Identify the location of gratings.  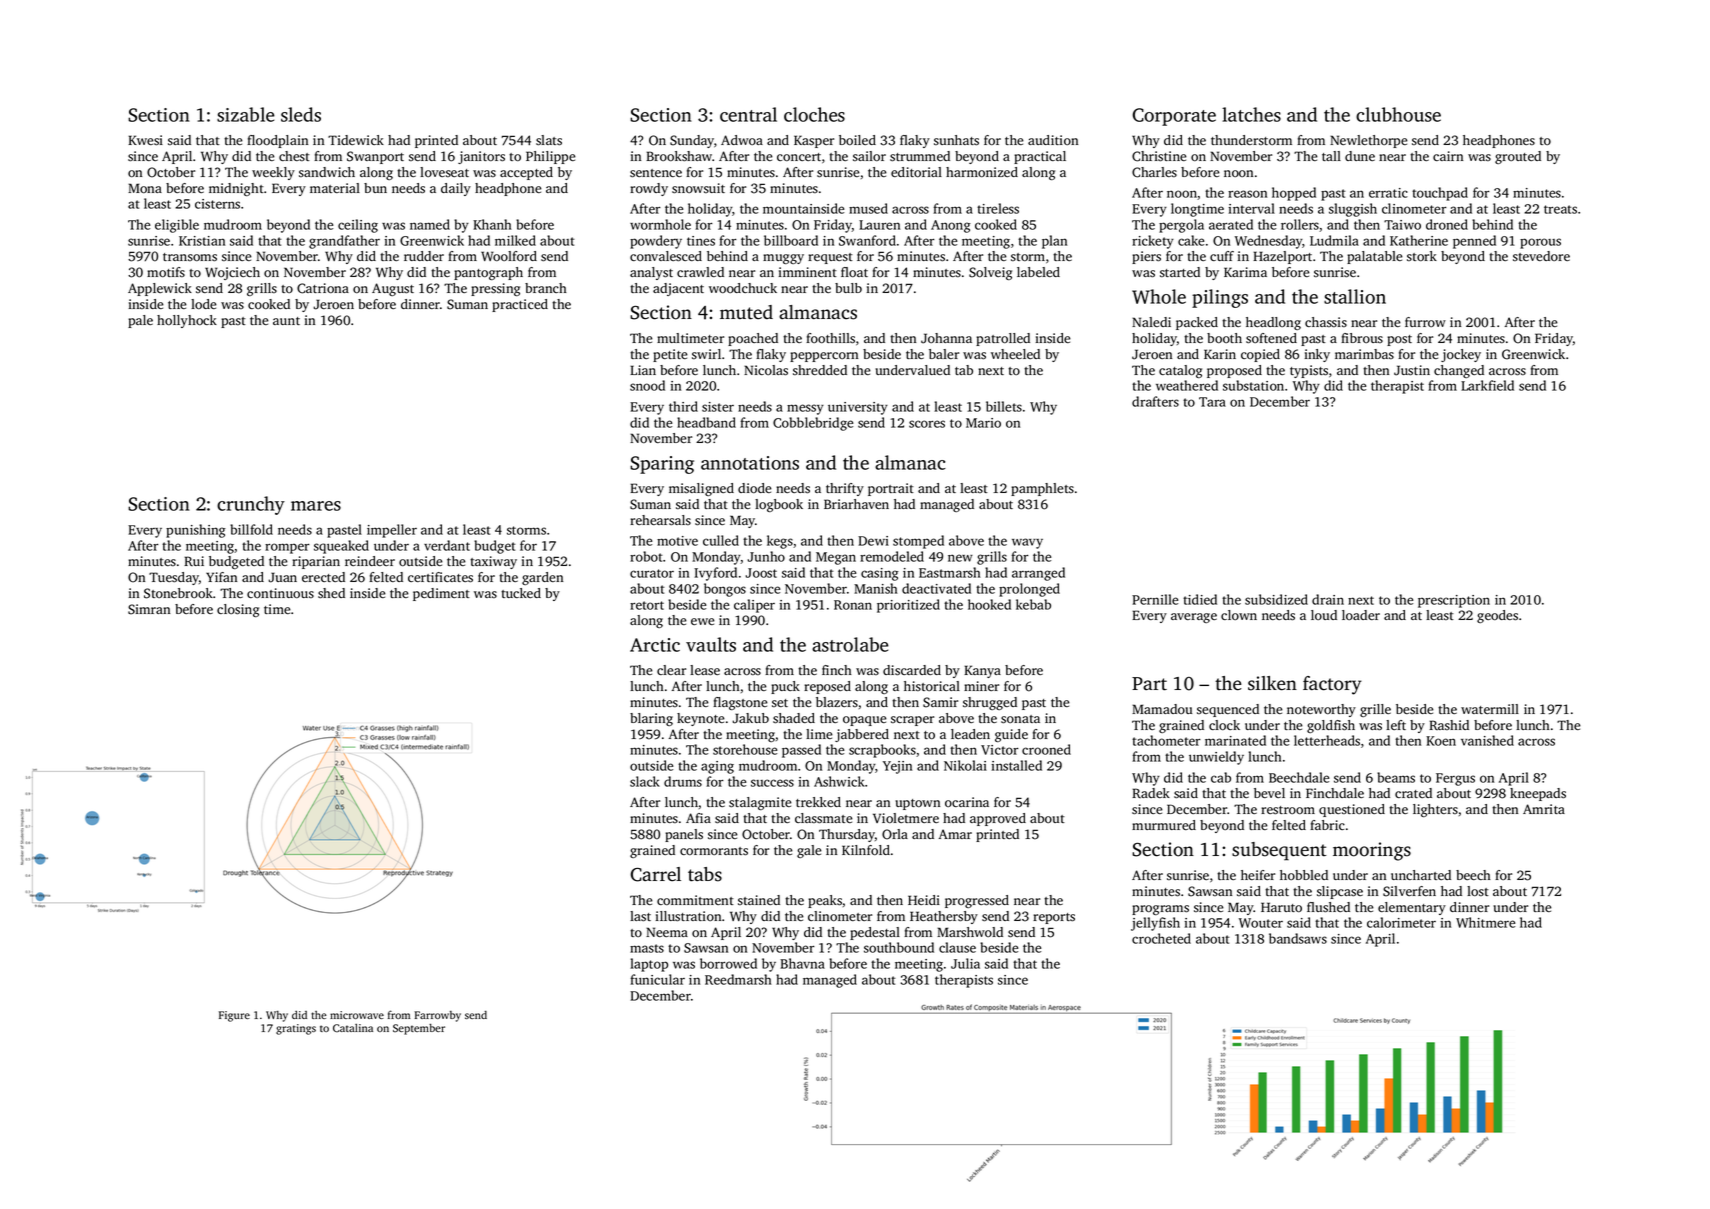
(296, 1029).
